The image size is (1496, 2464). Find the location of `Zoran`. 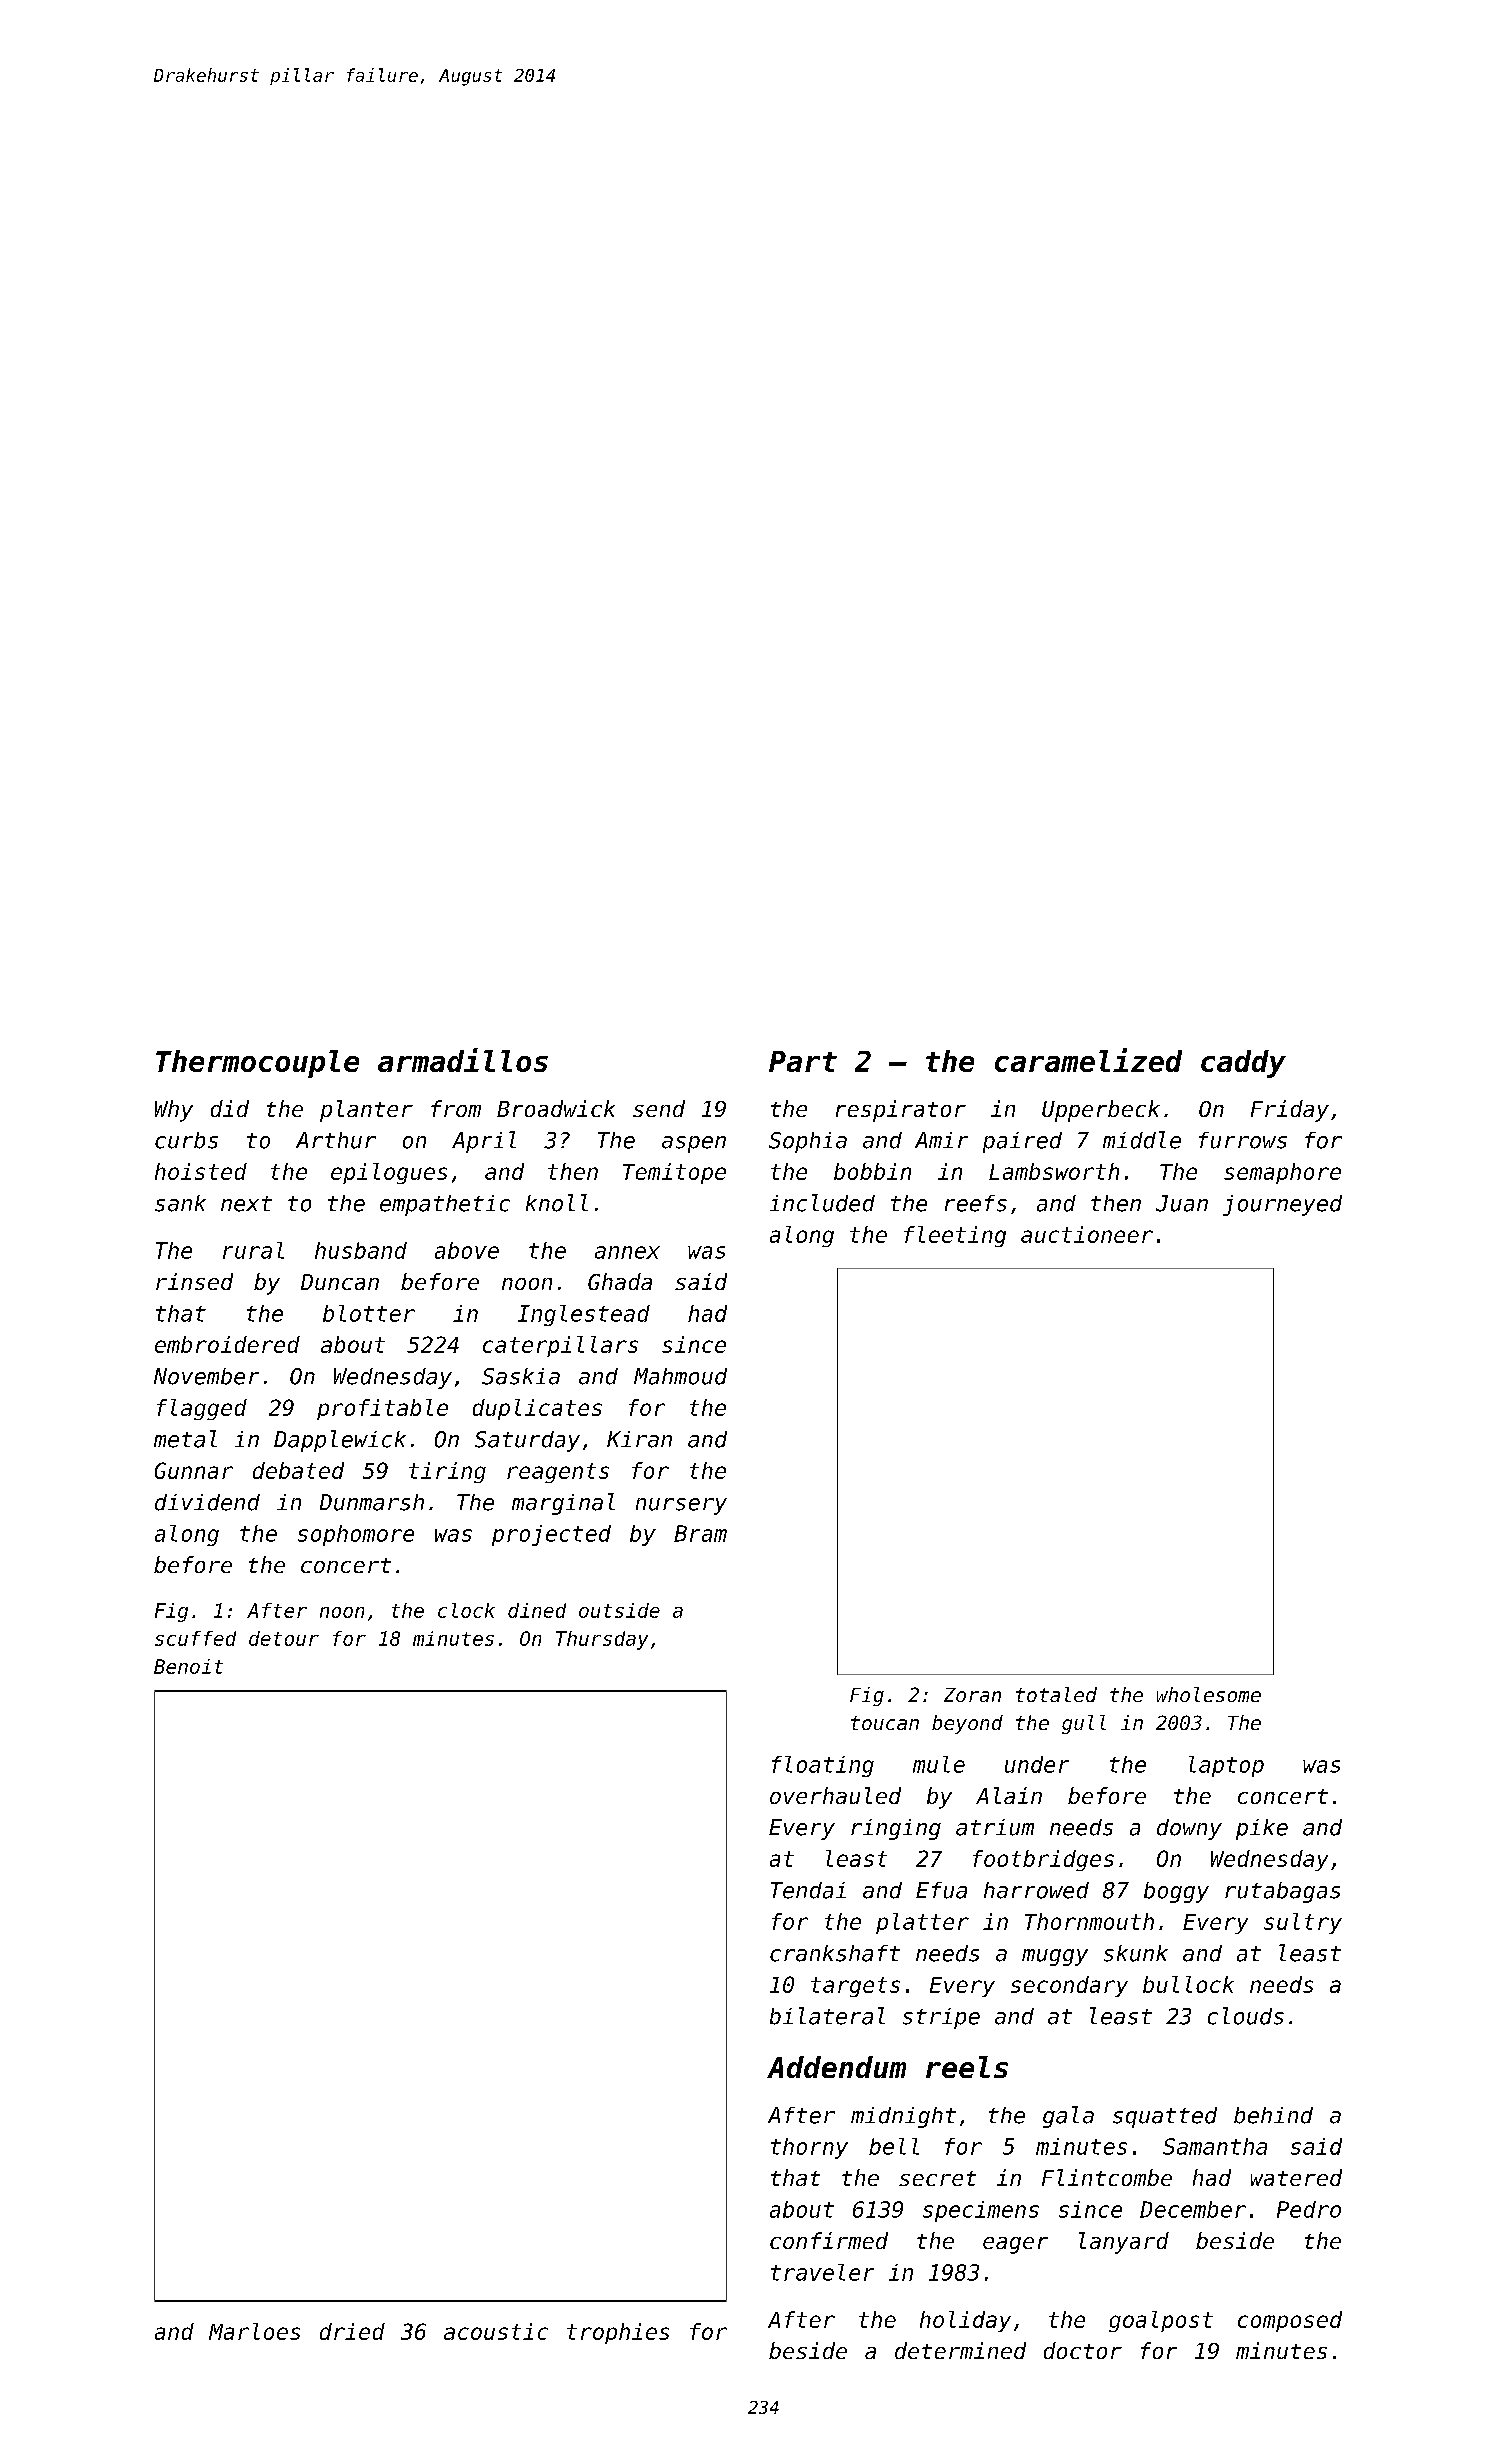

Zoran is located at coordinates (972, 1695).
